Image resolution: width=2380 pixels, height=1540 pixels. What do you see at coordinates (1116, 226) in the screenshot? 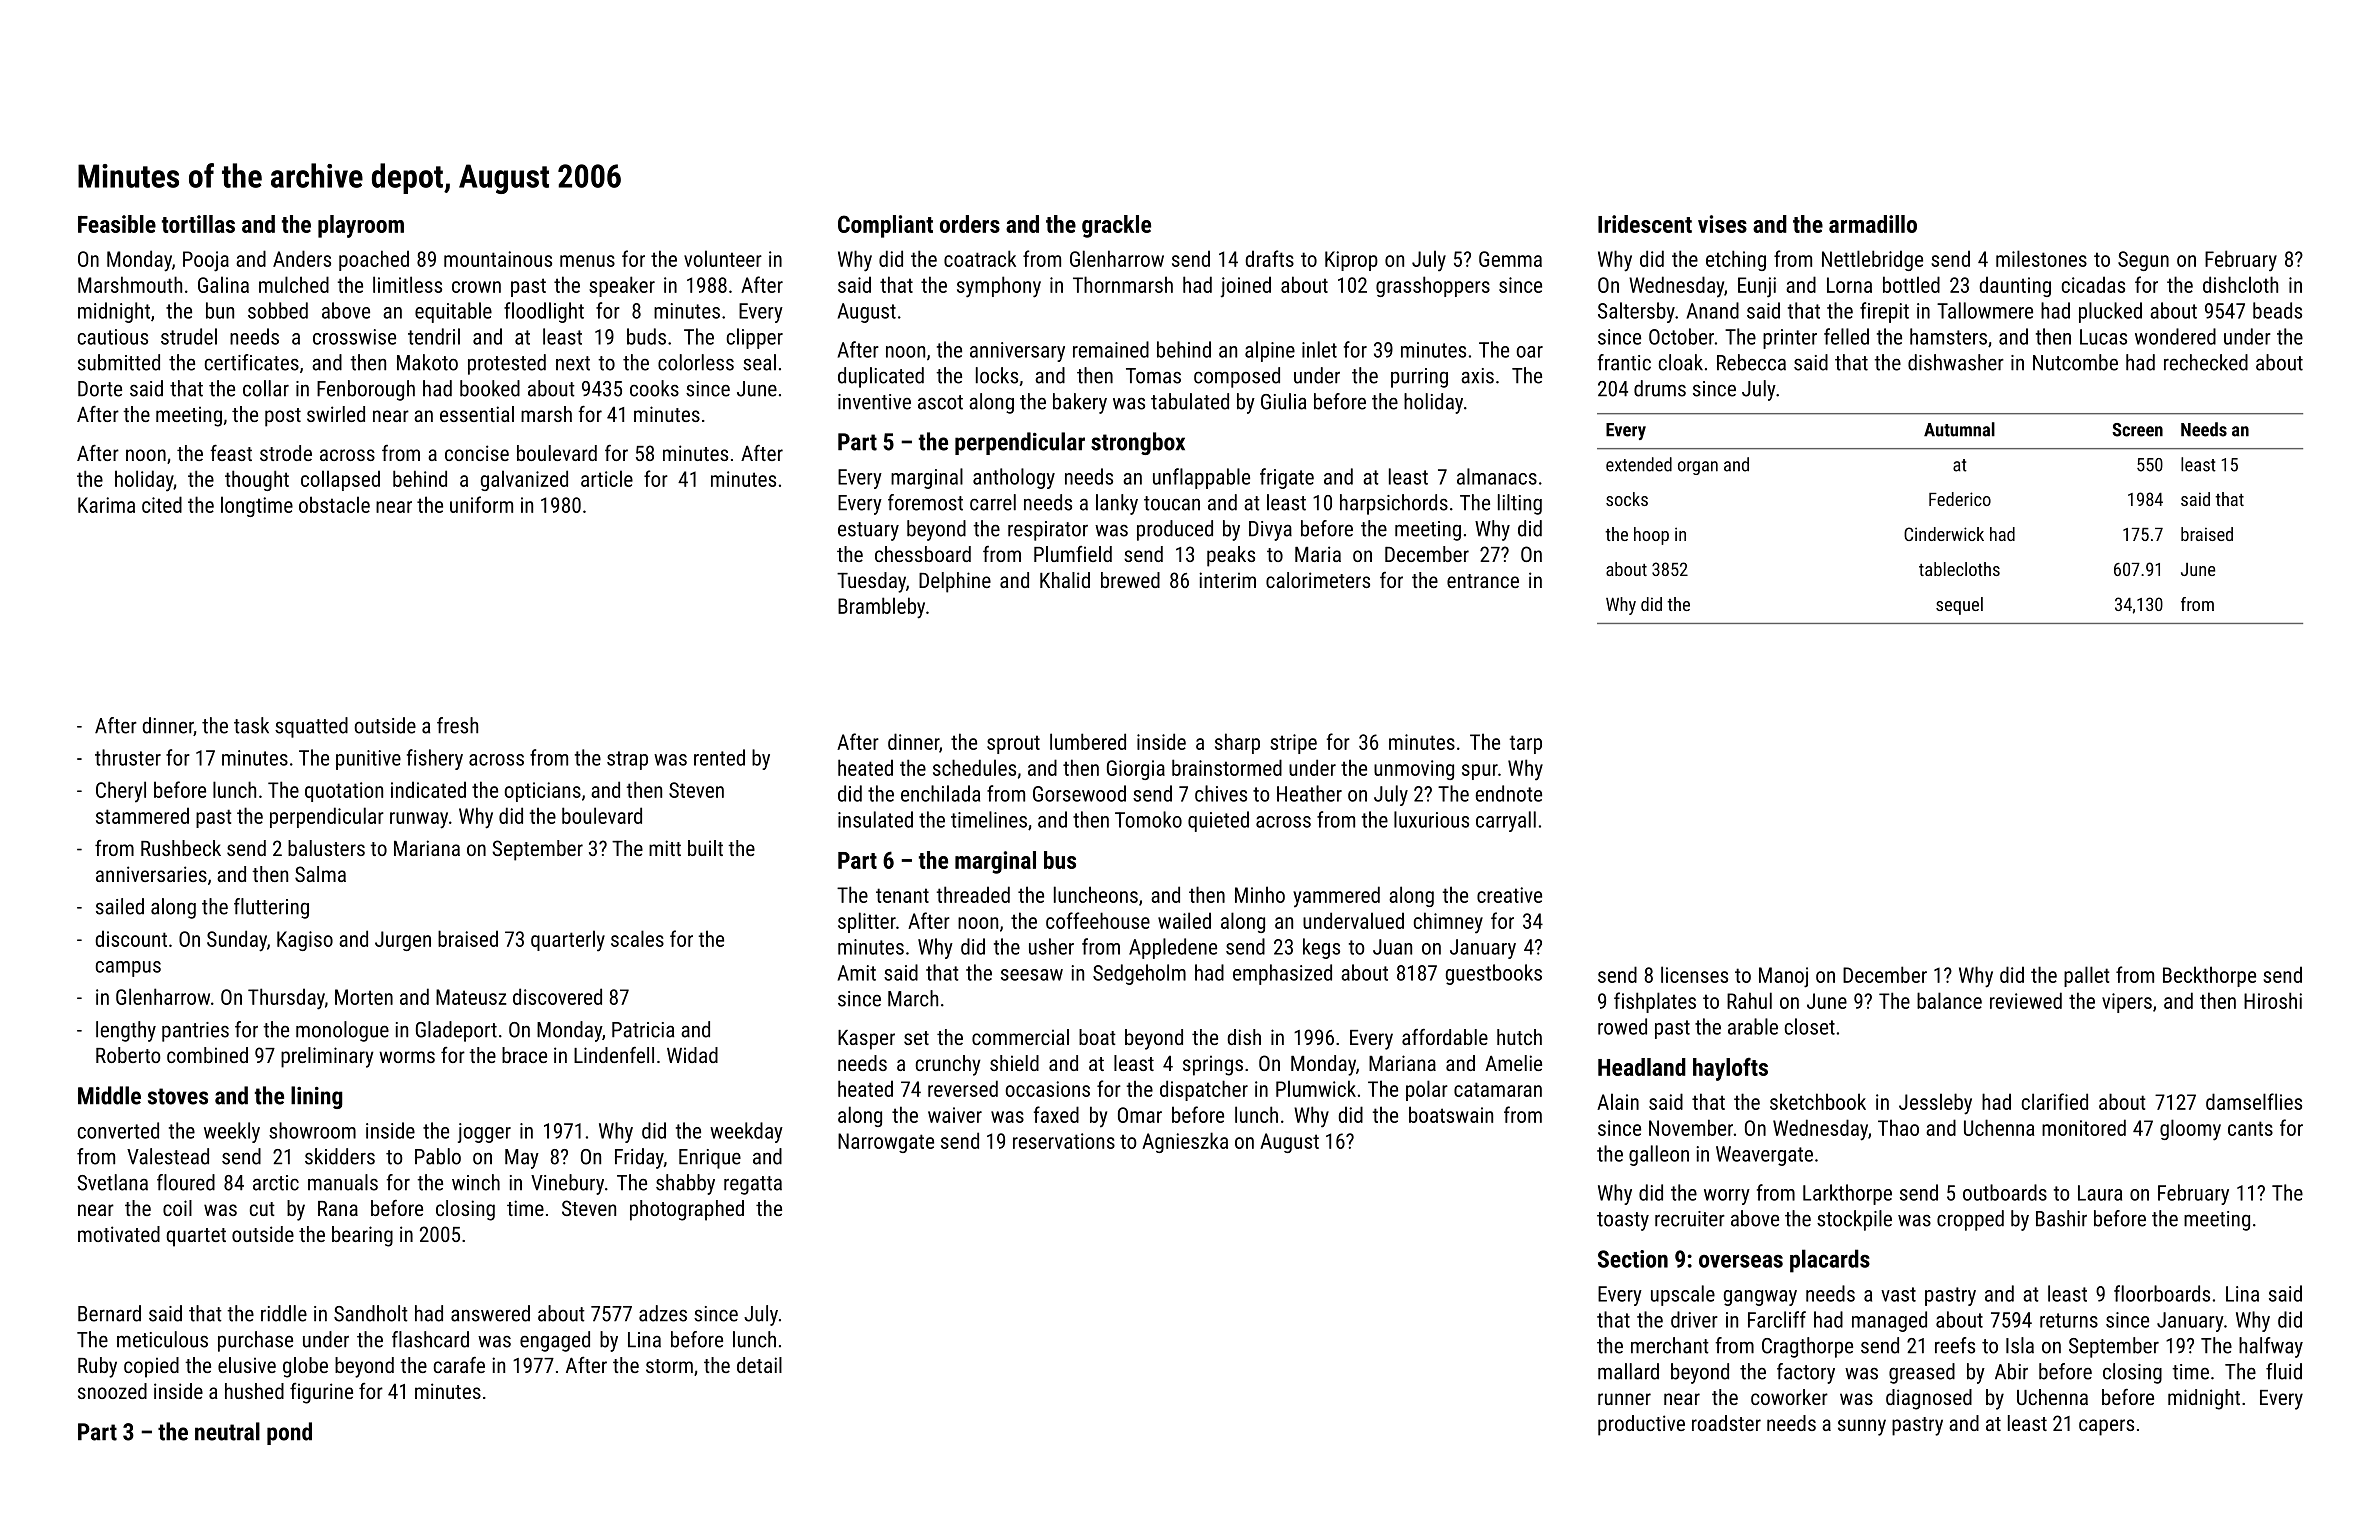
I see `grackle` at bounding box center [1116, 226].
